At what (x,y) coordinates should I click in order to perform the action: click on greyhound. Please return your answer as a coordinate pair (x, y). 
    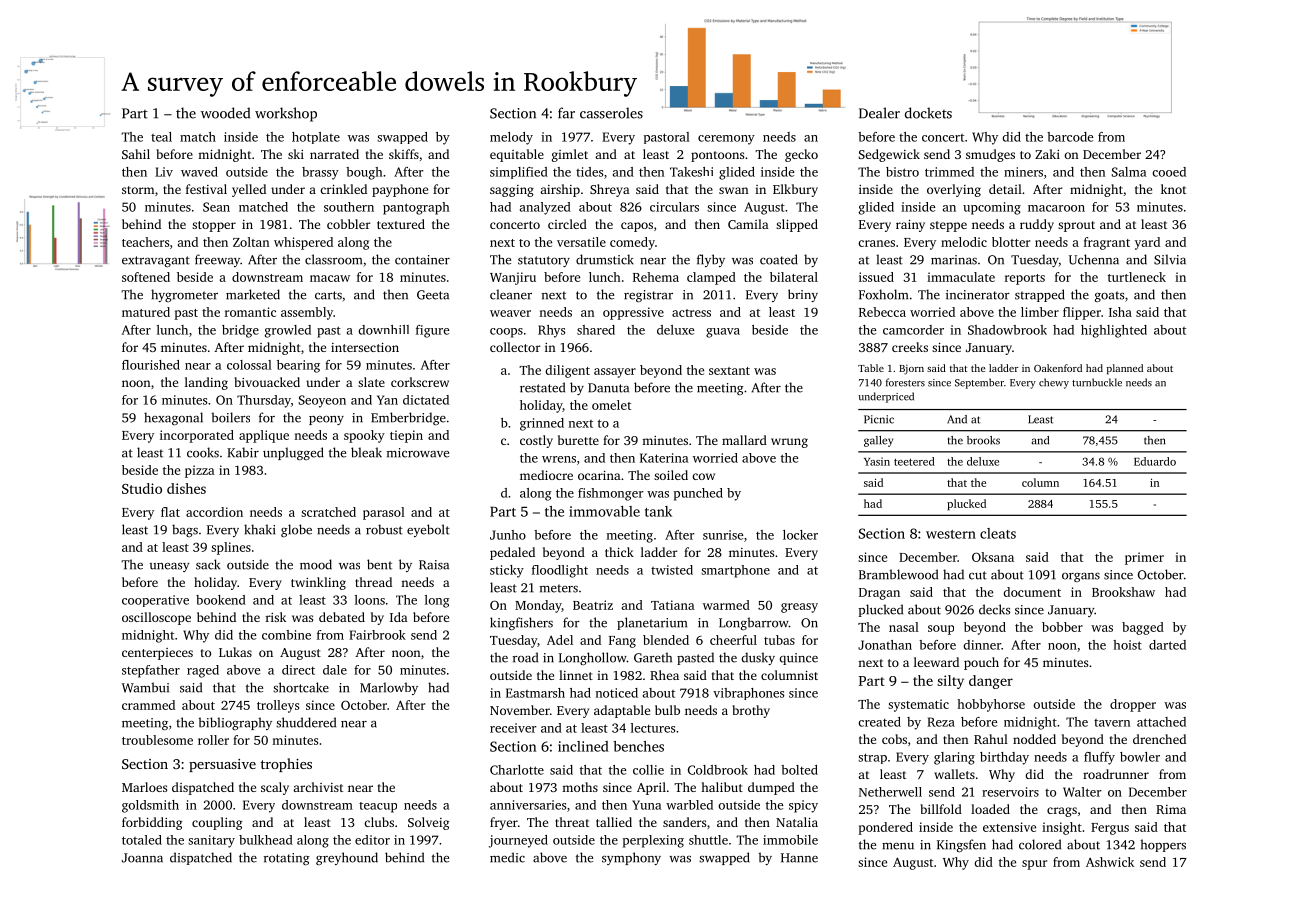
    Looking at the image, I should click on (347, 858).
